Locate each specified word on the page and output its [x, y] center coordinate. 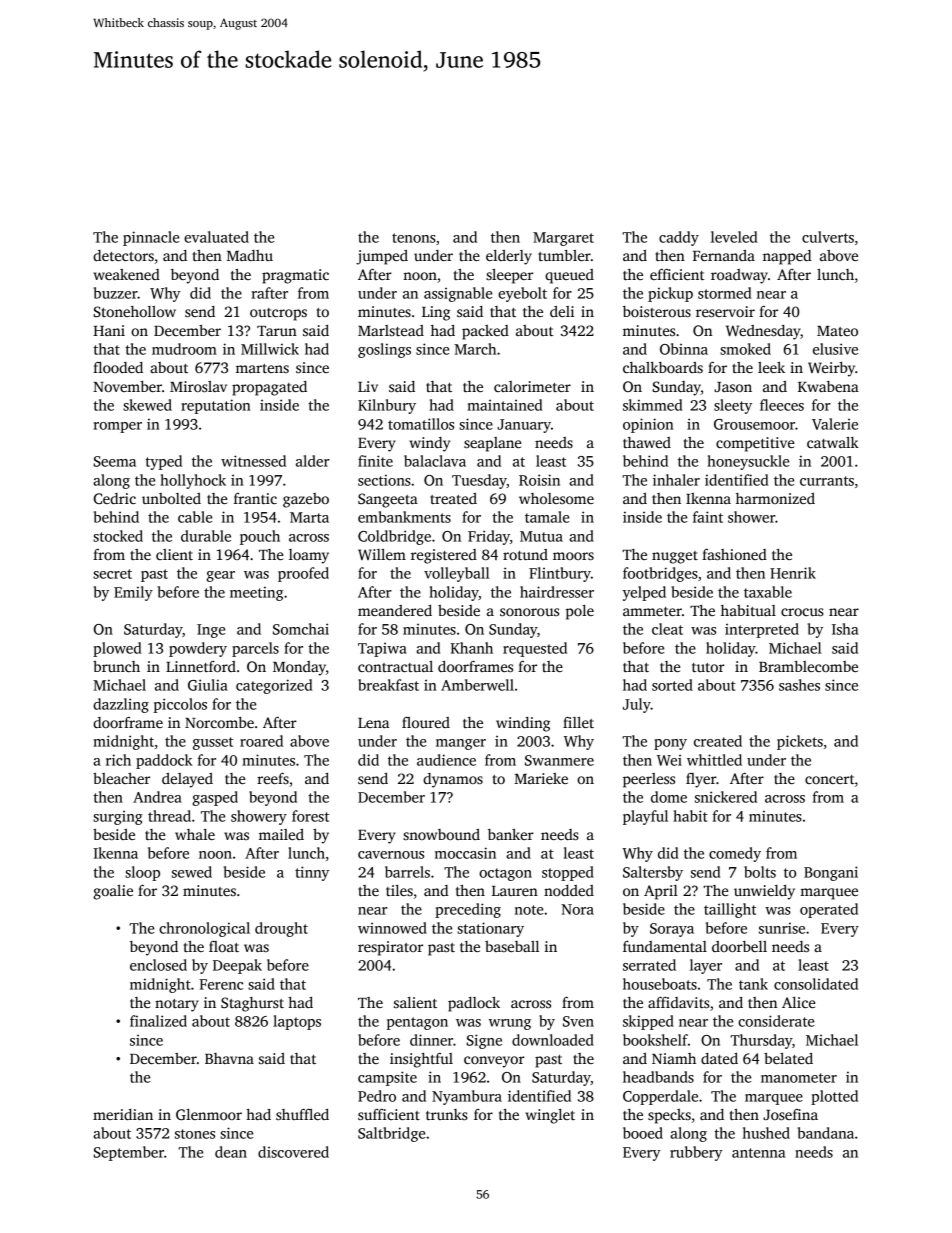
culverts [828, 237]
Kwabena [828, 386]
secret [112, 574]
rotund [525, 554]
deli [562, 311]
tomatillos [421, 424]
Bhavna [229, 1058]
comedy [735, 854]
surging [118, 818]
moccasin [465, 853]
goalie [113, 892]
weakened [126, 274]
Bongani [831, 873]
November [127, 386]
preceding [468, 910]
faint [708, 517]
